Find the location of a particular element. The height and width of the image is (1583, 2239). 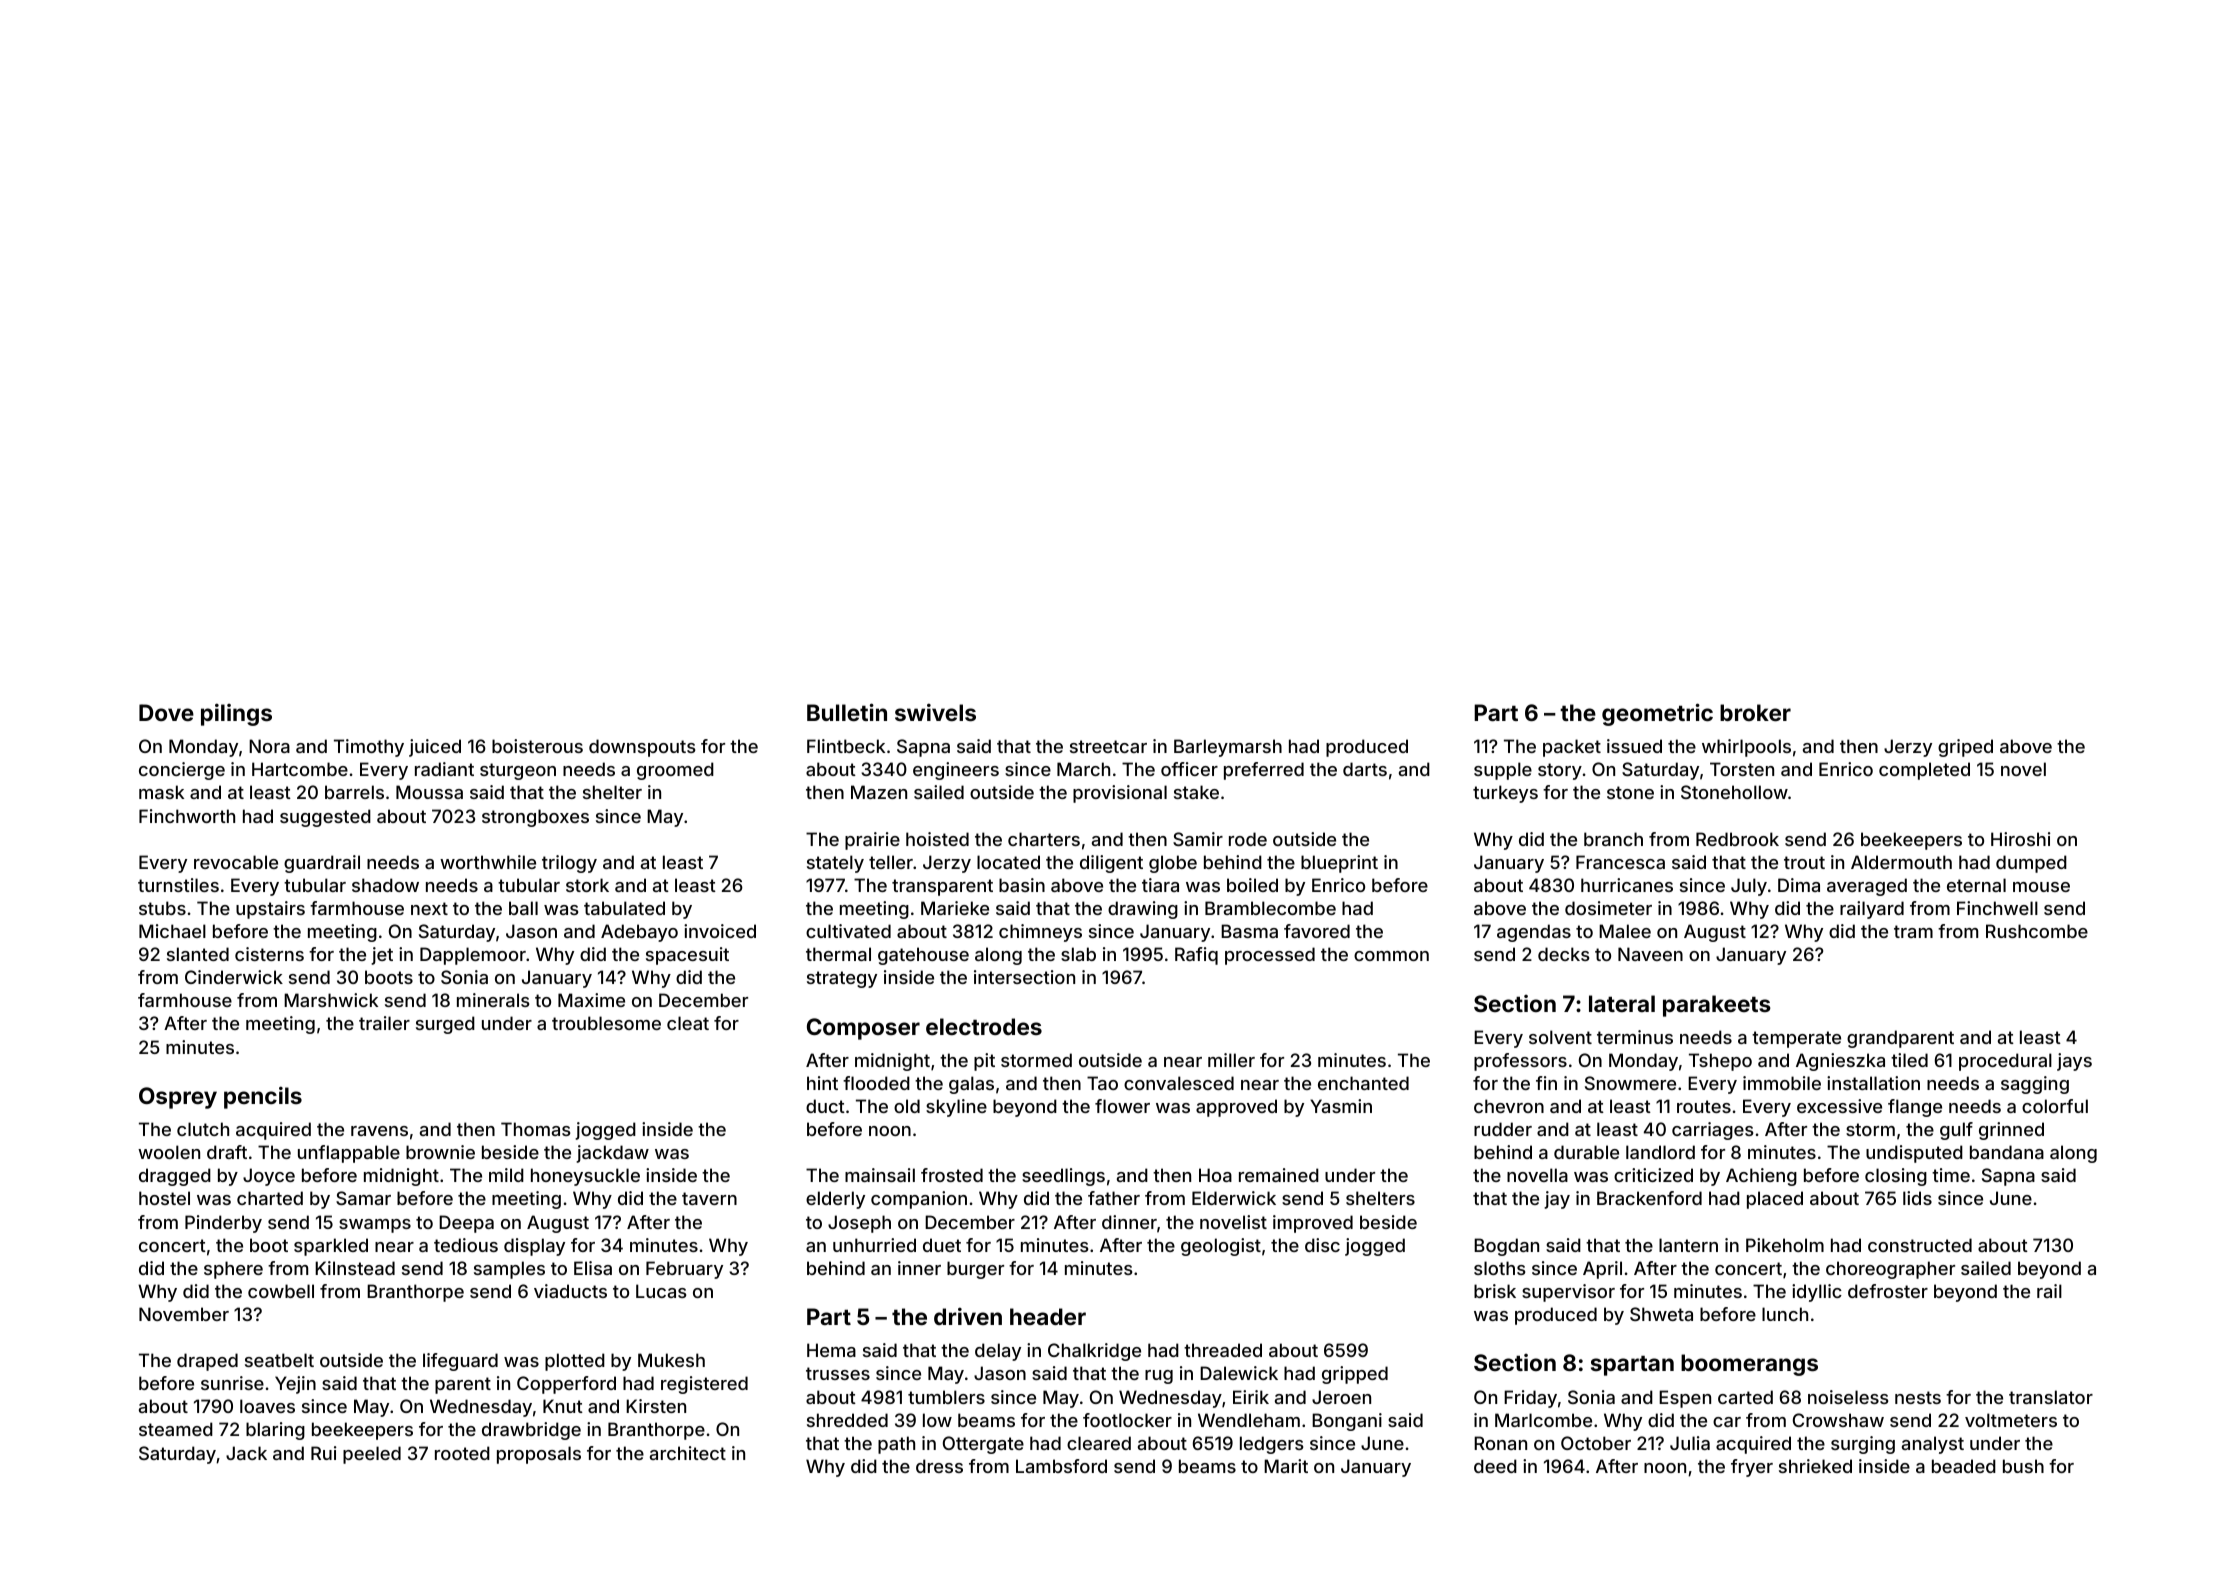

dress is located at coordinates (939, 1466).
